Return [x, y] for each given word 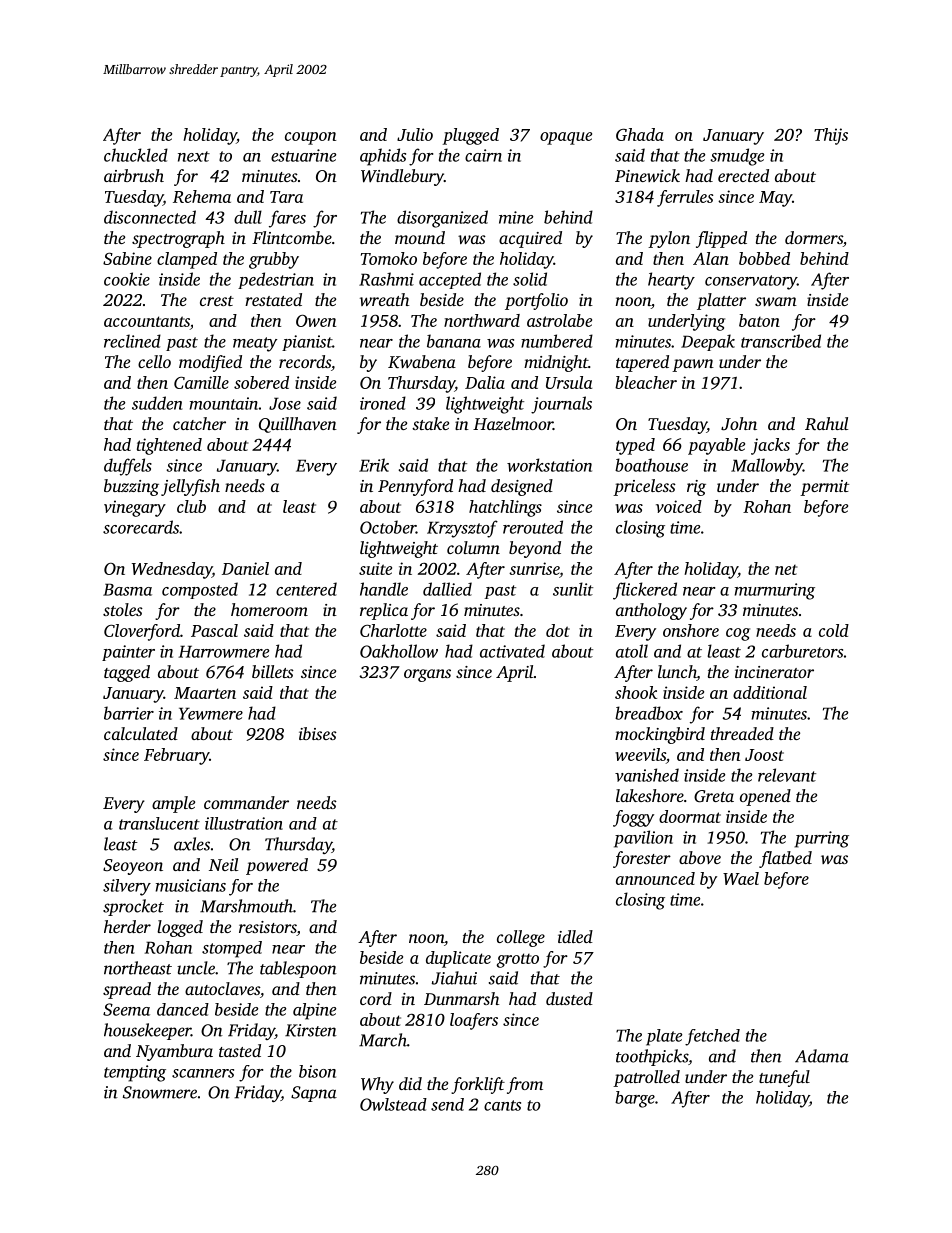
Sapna [314, 1094]
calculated [141, 733]
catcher [199, 423]
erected [743, 175]
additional [770, 692]
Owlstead [393, 1104]
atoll [632, 651]
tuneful [784, 1078]
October [388, 527]
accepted [450, 280]
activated [512, 651]
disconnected [150, 217]
